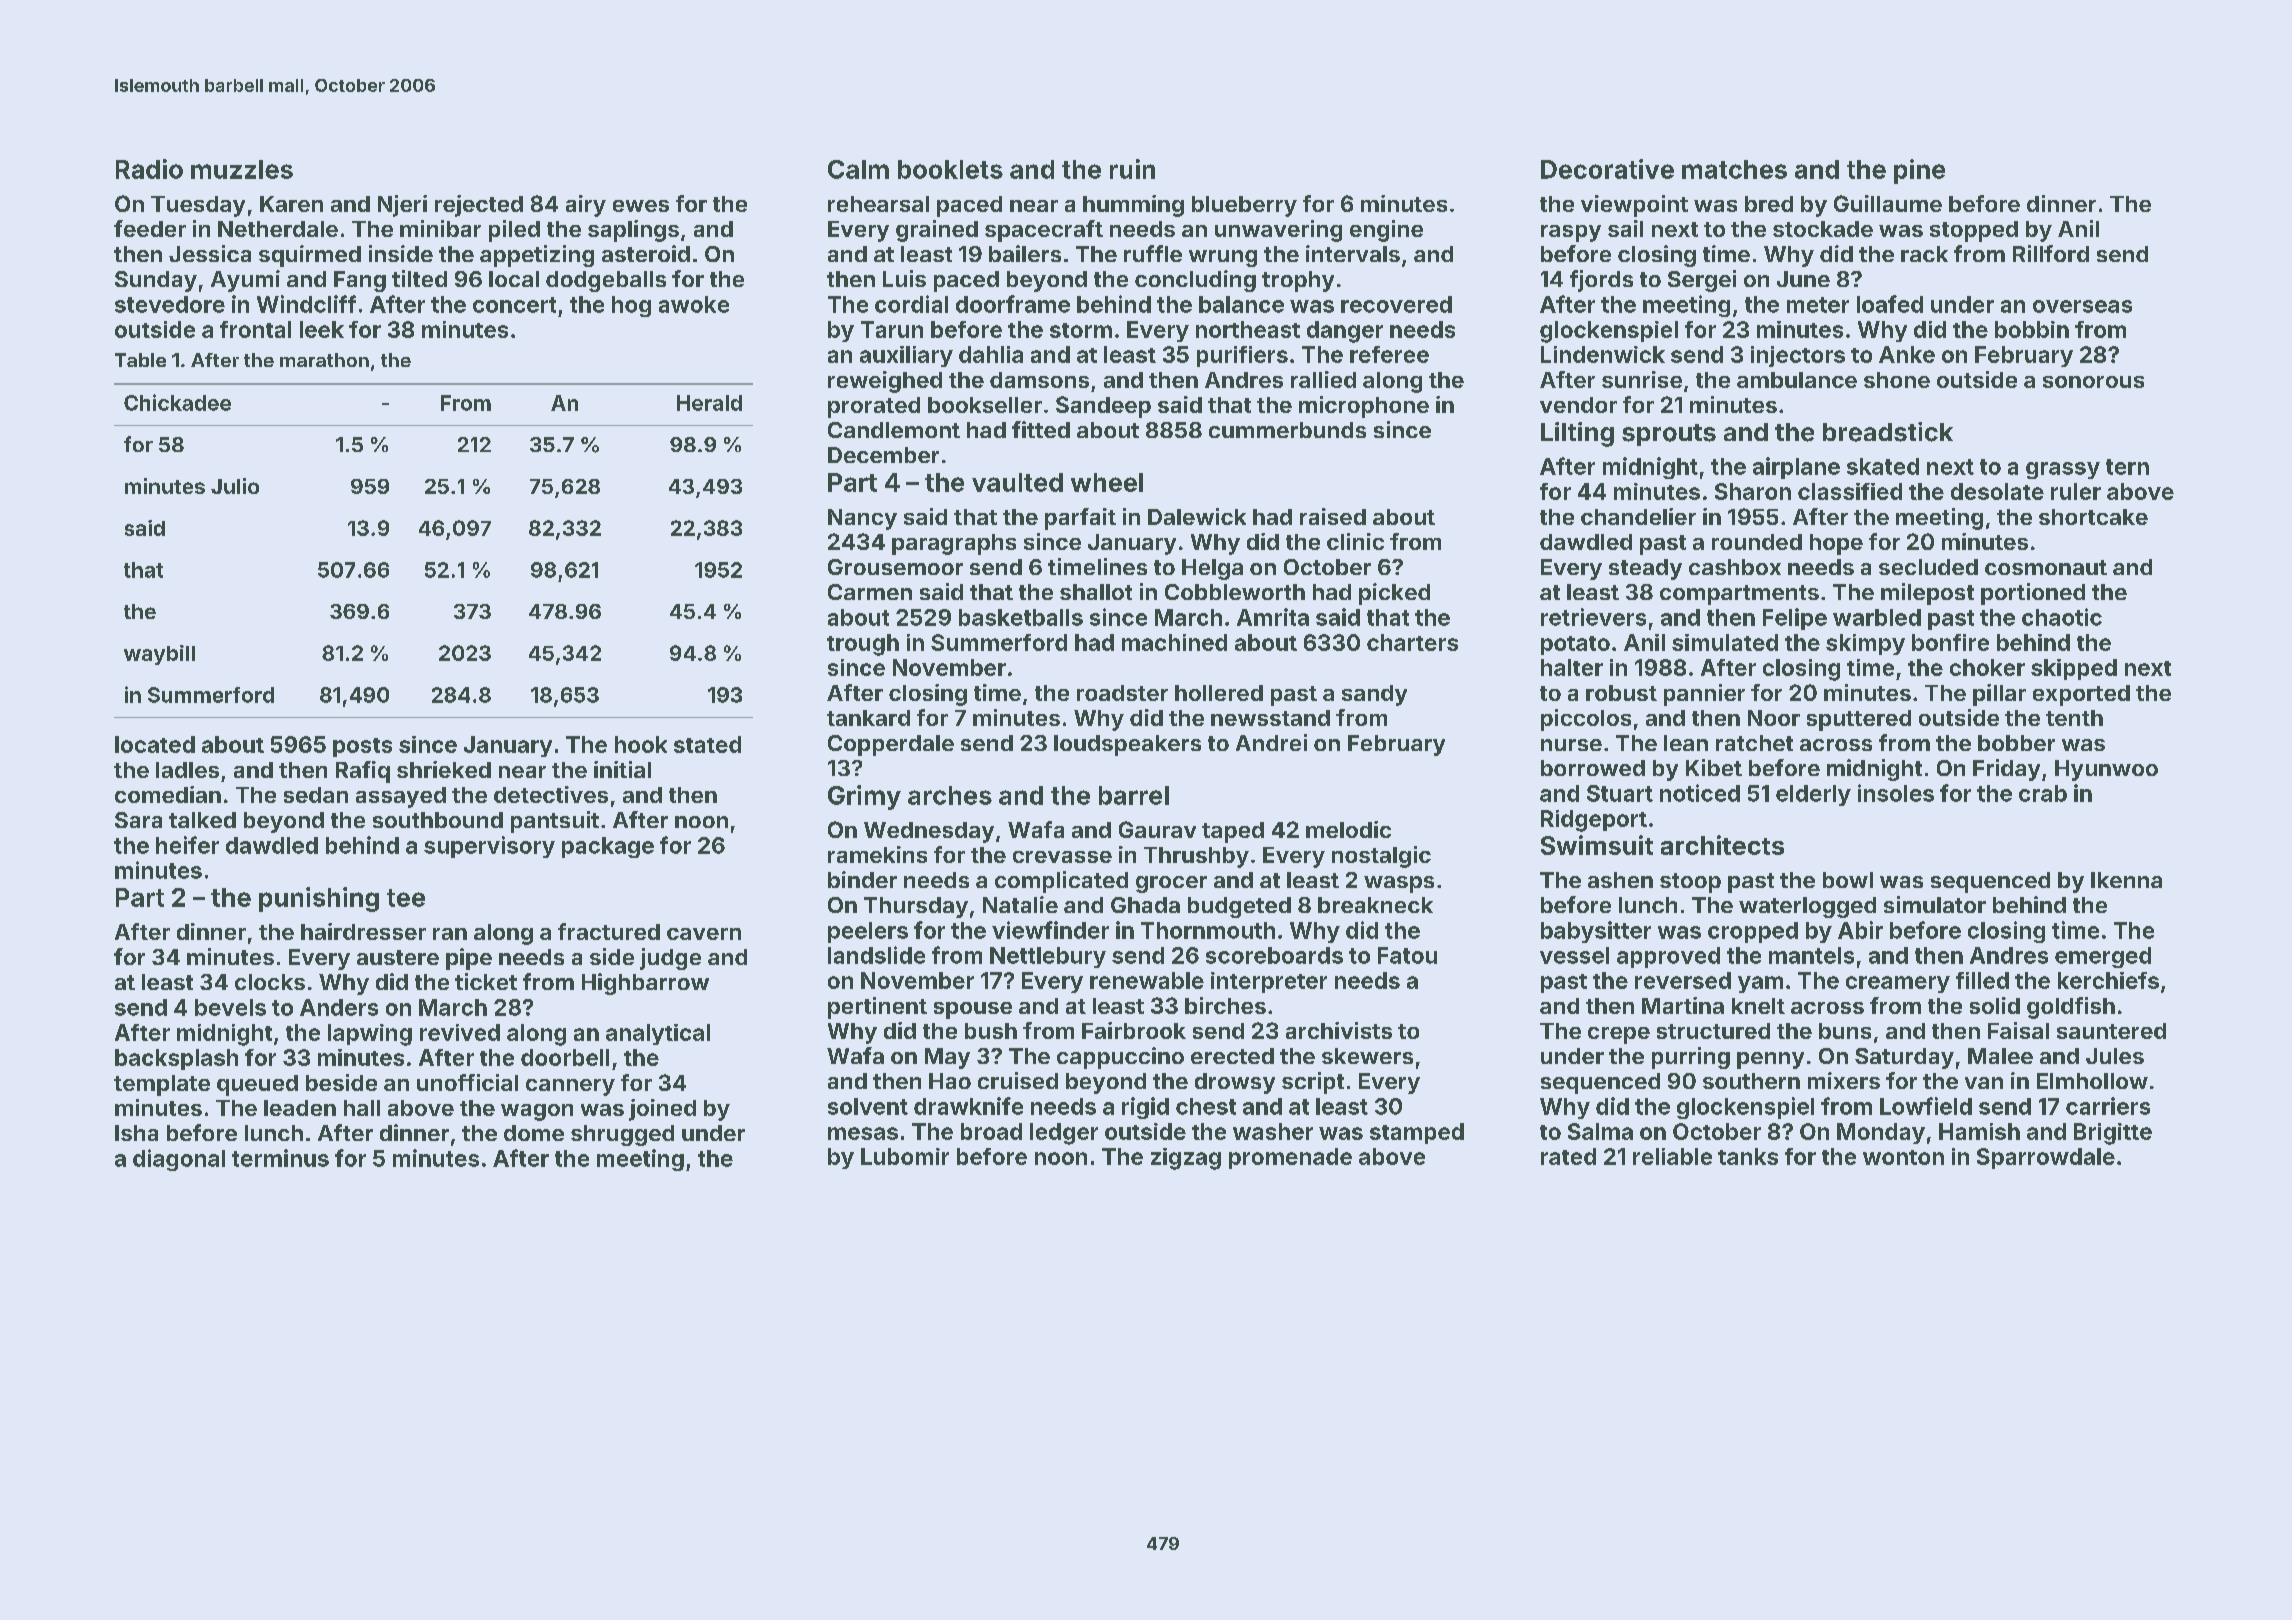 The height and width of the image is (1620, 2292). I want to click on Sparrowdale, so click(2046, 1158).
